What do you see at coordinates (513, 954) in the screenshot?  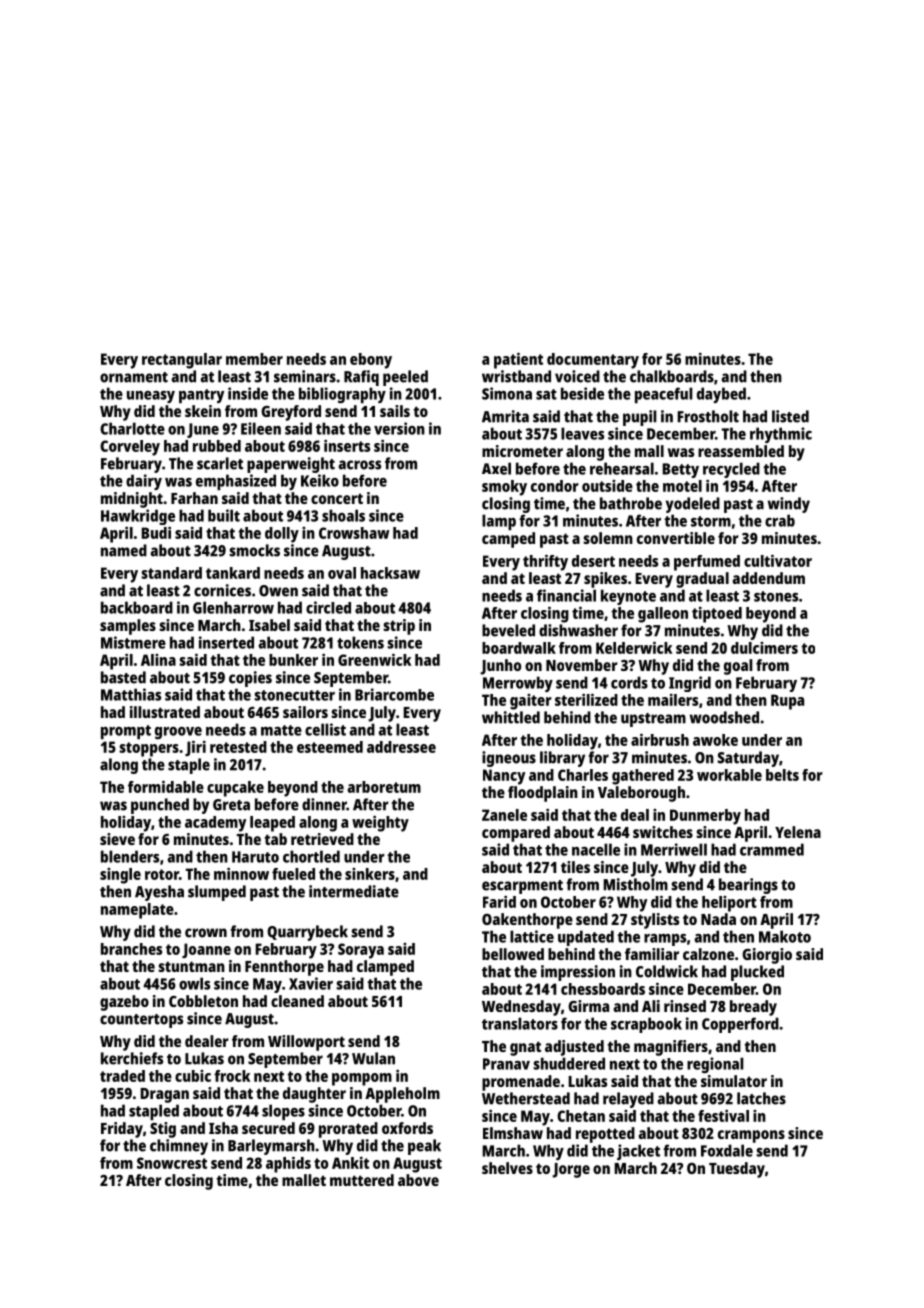 I see `bellowed` at bounding box center [513, 954].
